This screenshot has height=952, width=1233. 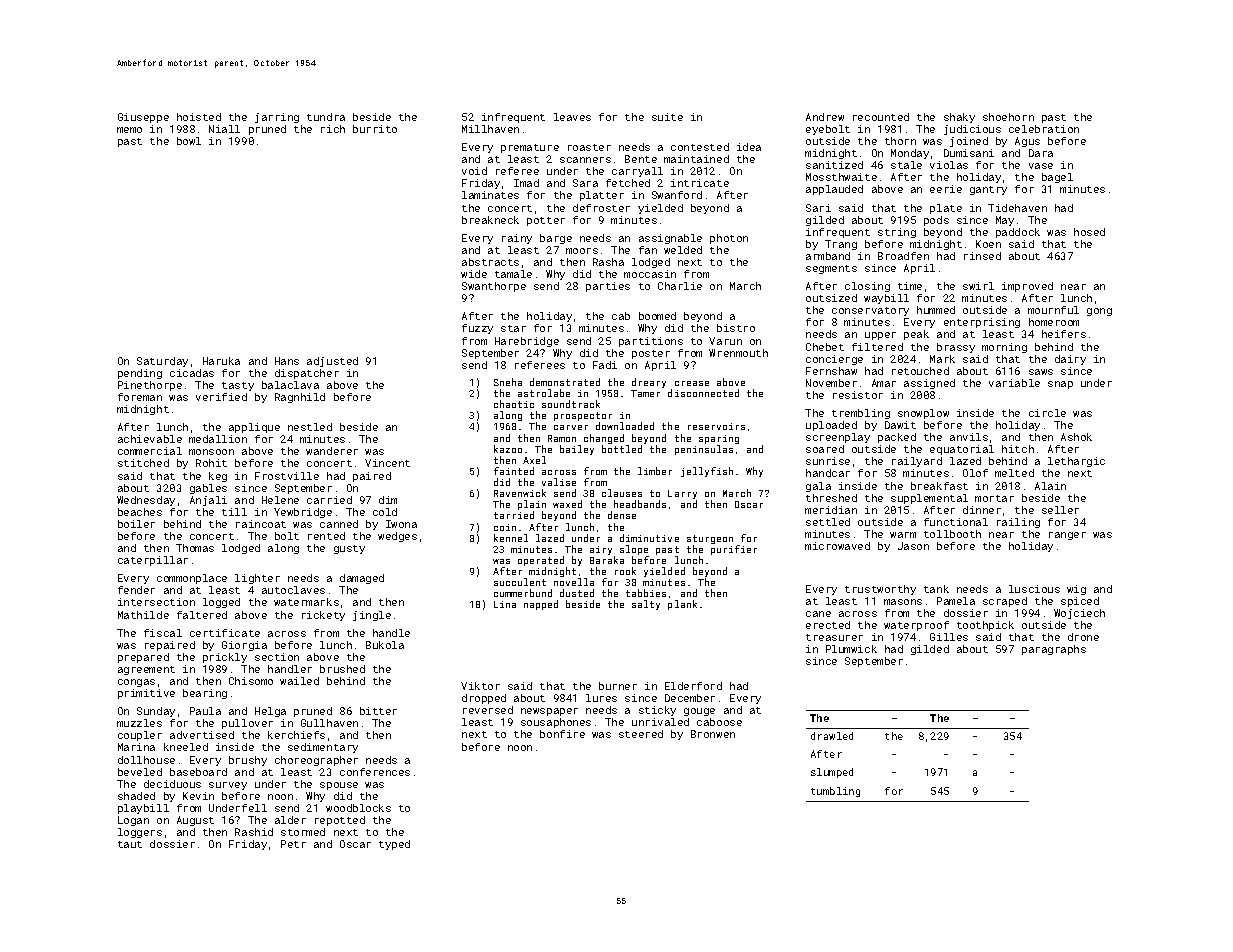 I want to click on idea, so click(x=749, y=147).
